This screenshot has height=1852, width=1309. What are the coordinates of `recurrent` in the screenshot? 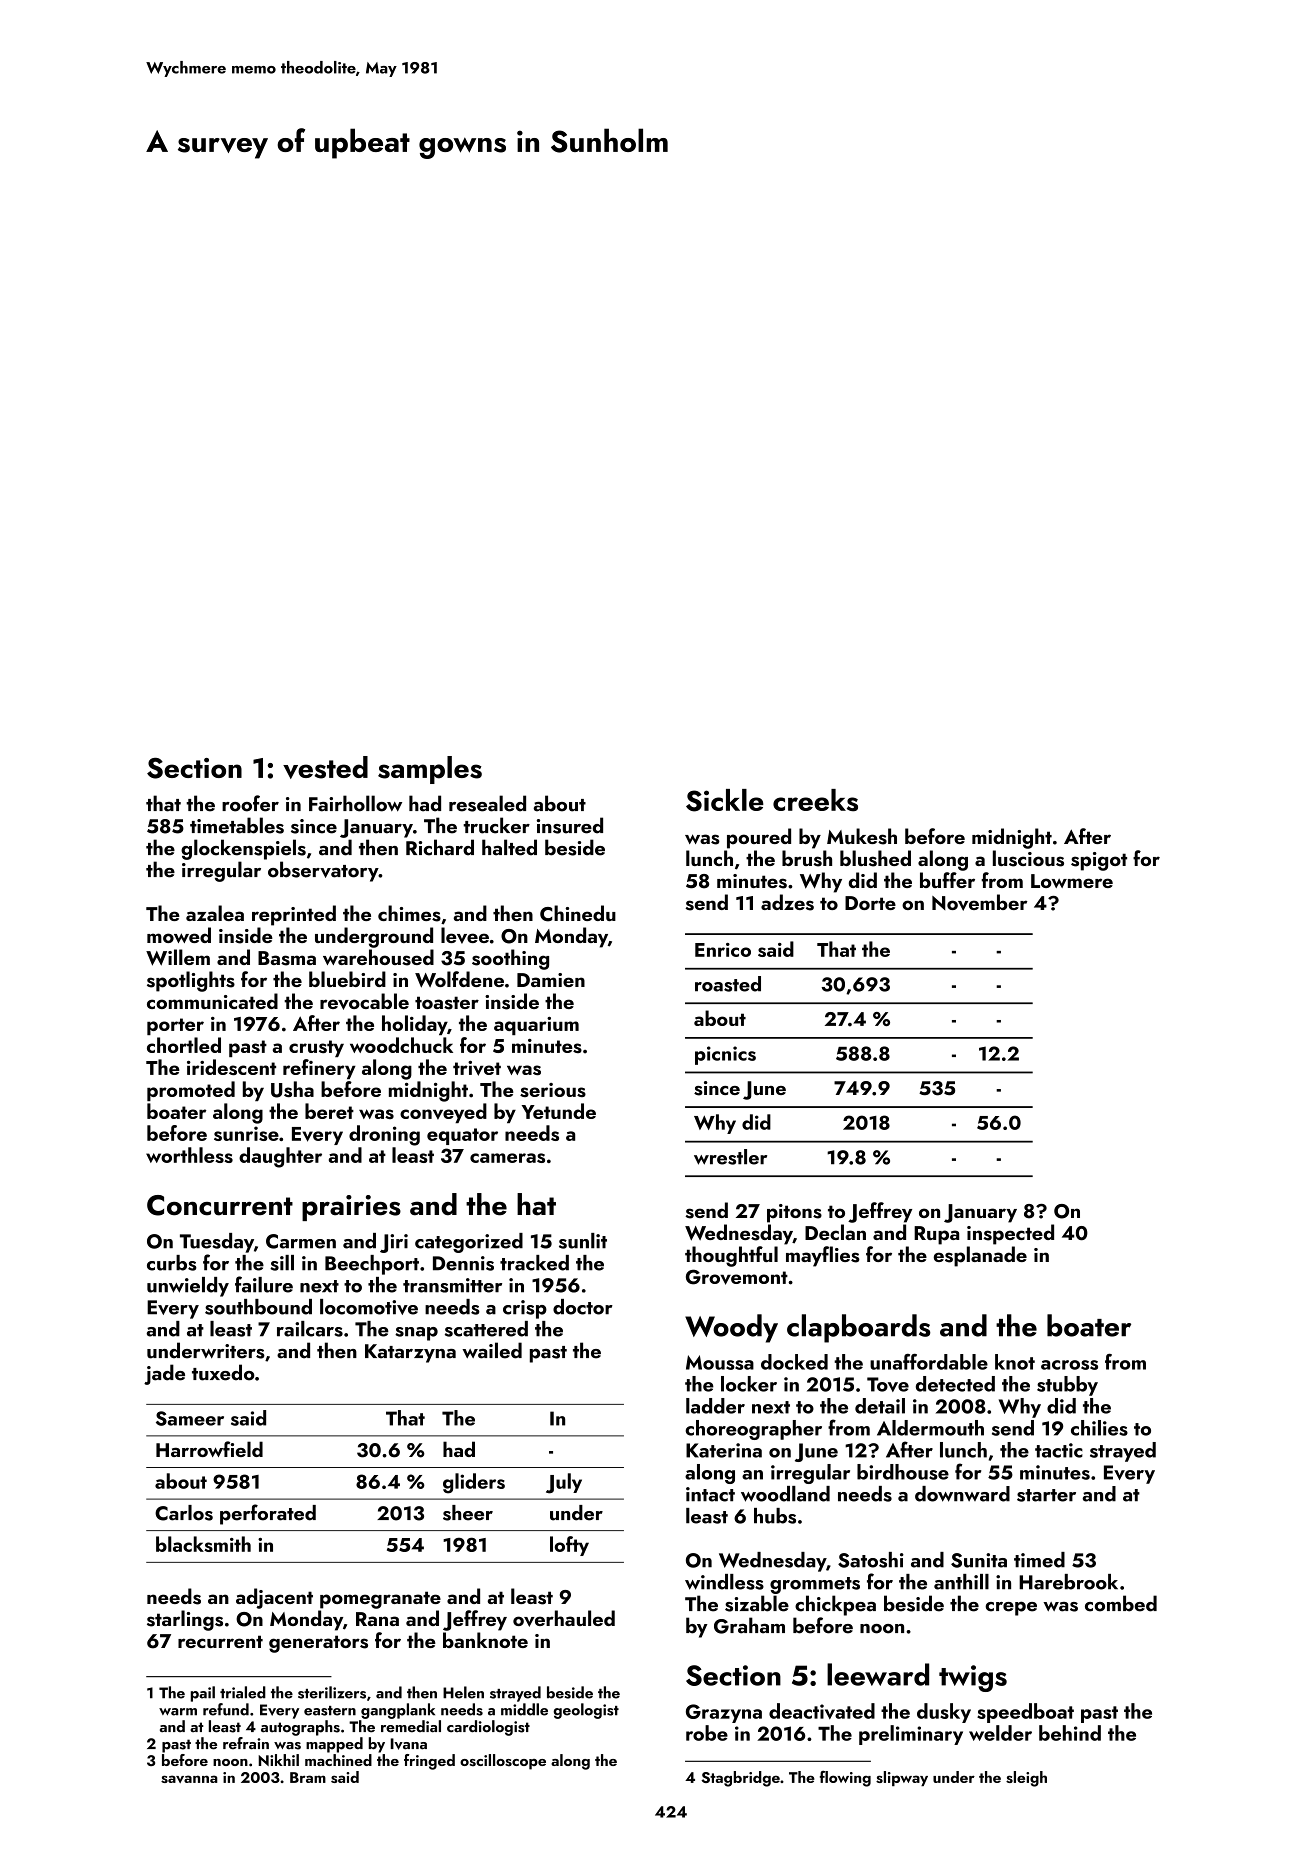 It's located at (220, 1641).
